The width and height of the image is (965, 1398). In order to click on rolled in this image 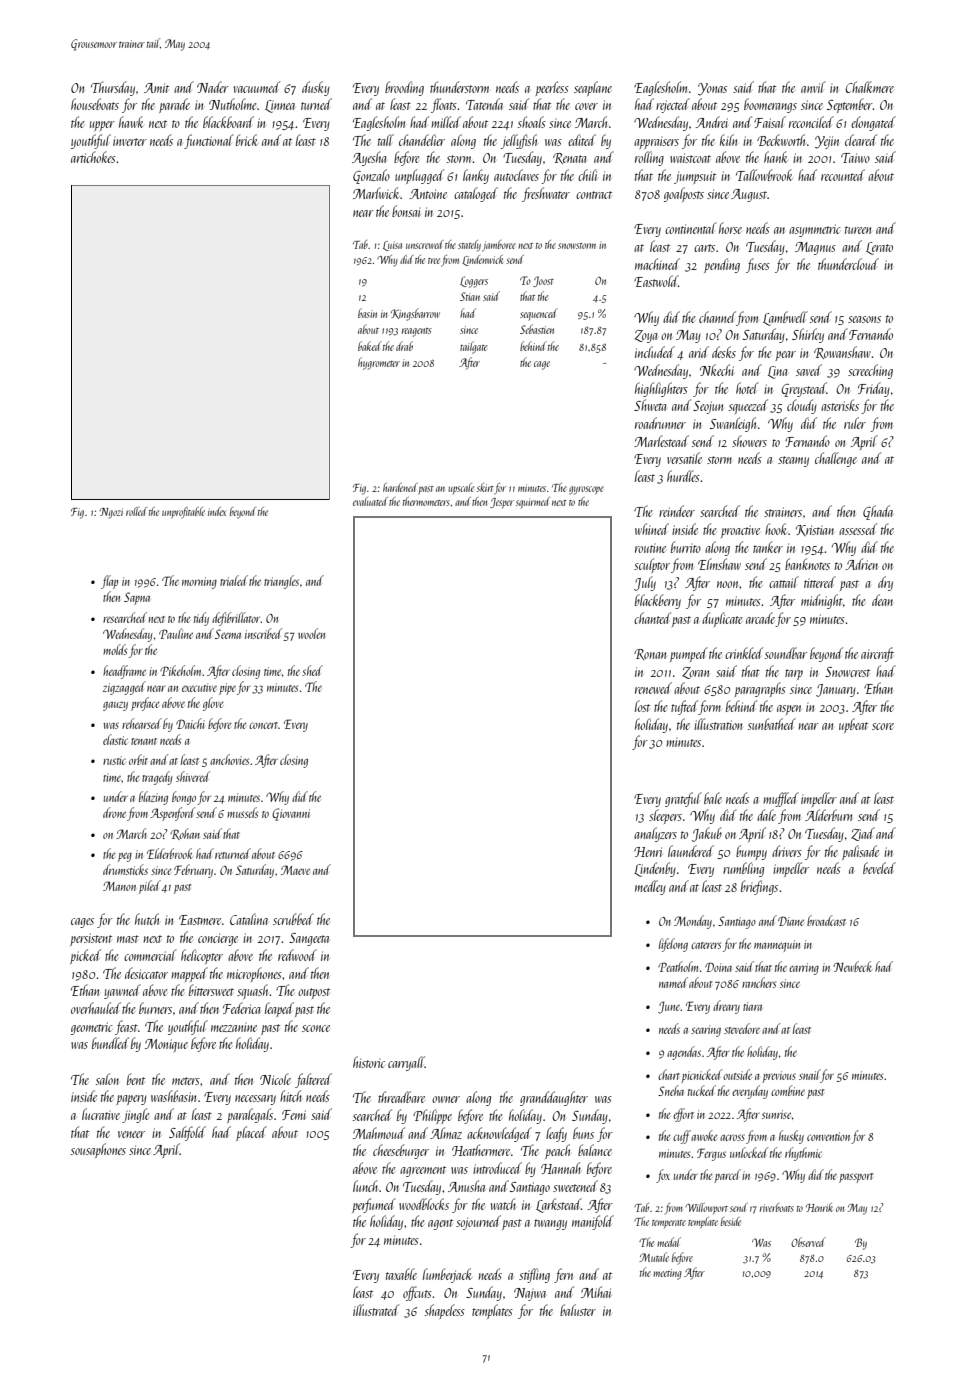, I will do `click(136, 511)`.
